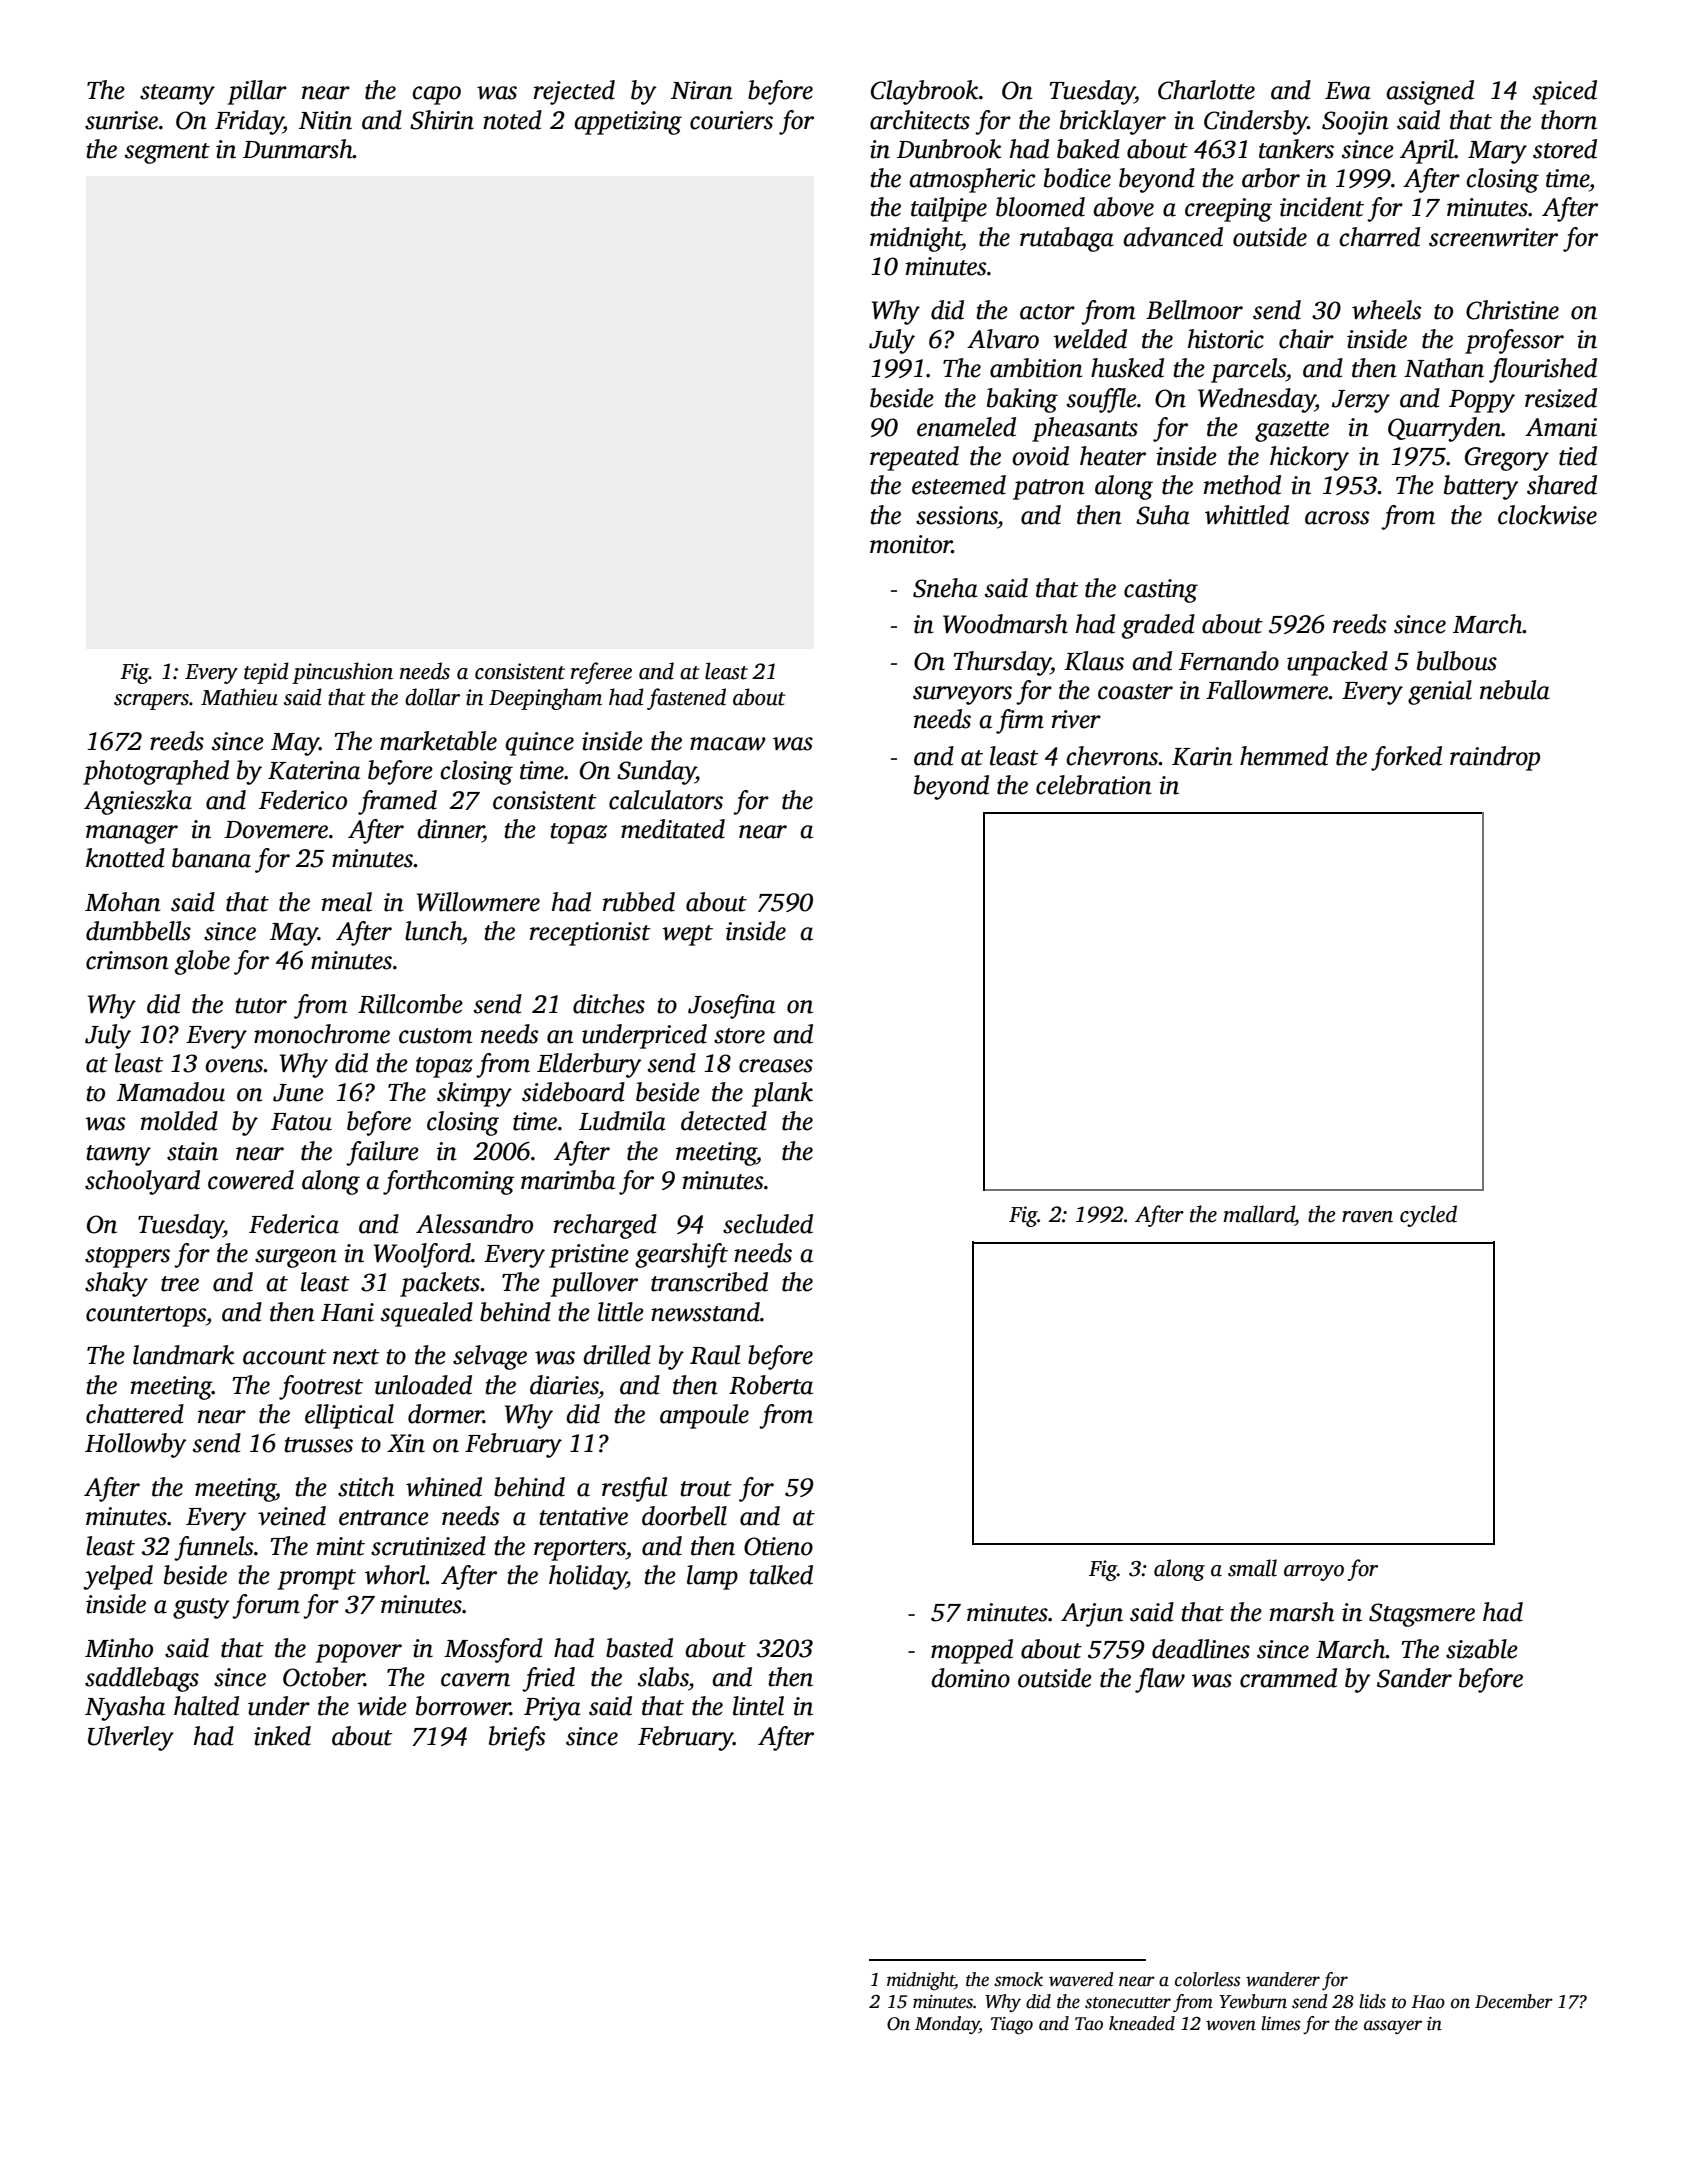  Describe the element at coordinates (151, 702) in the page. I see `scrapers` at that location.
